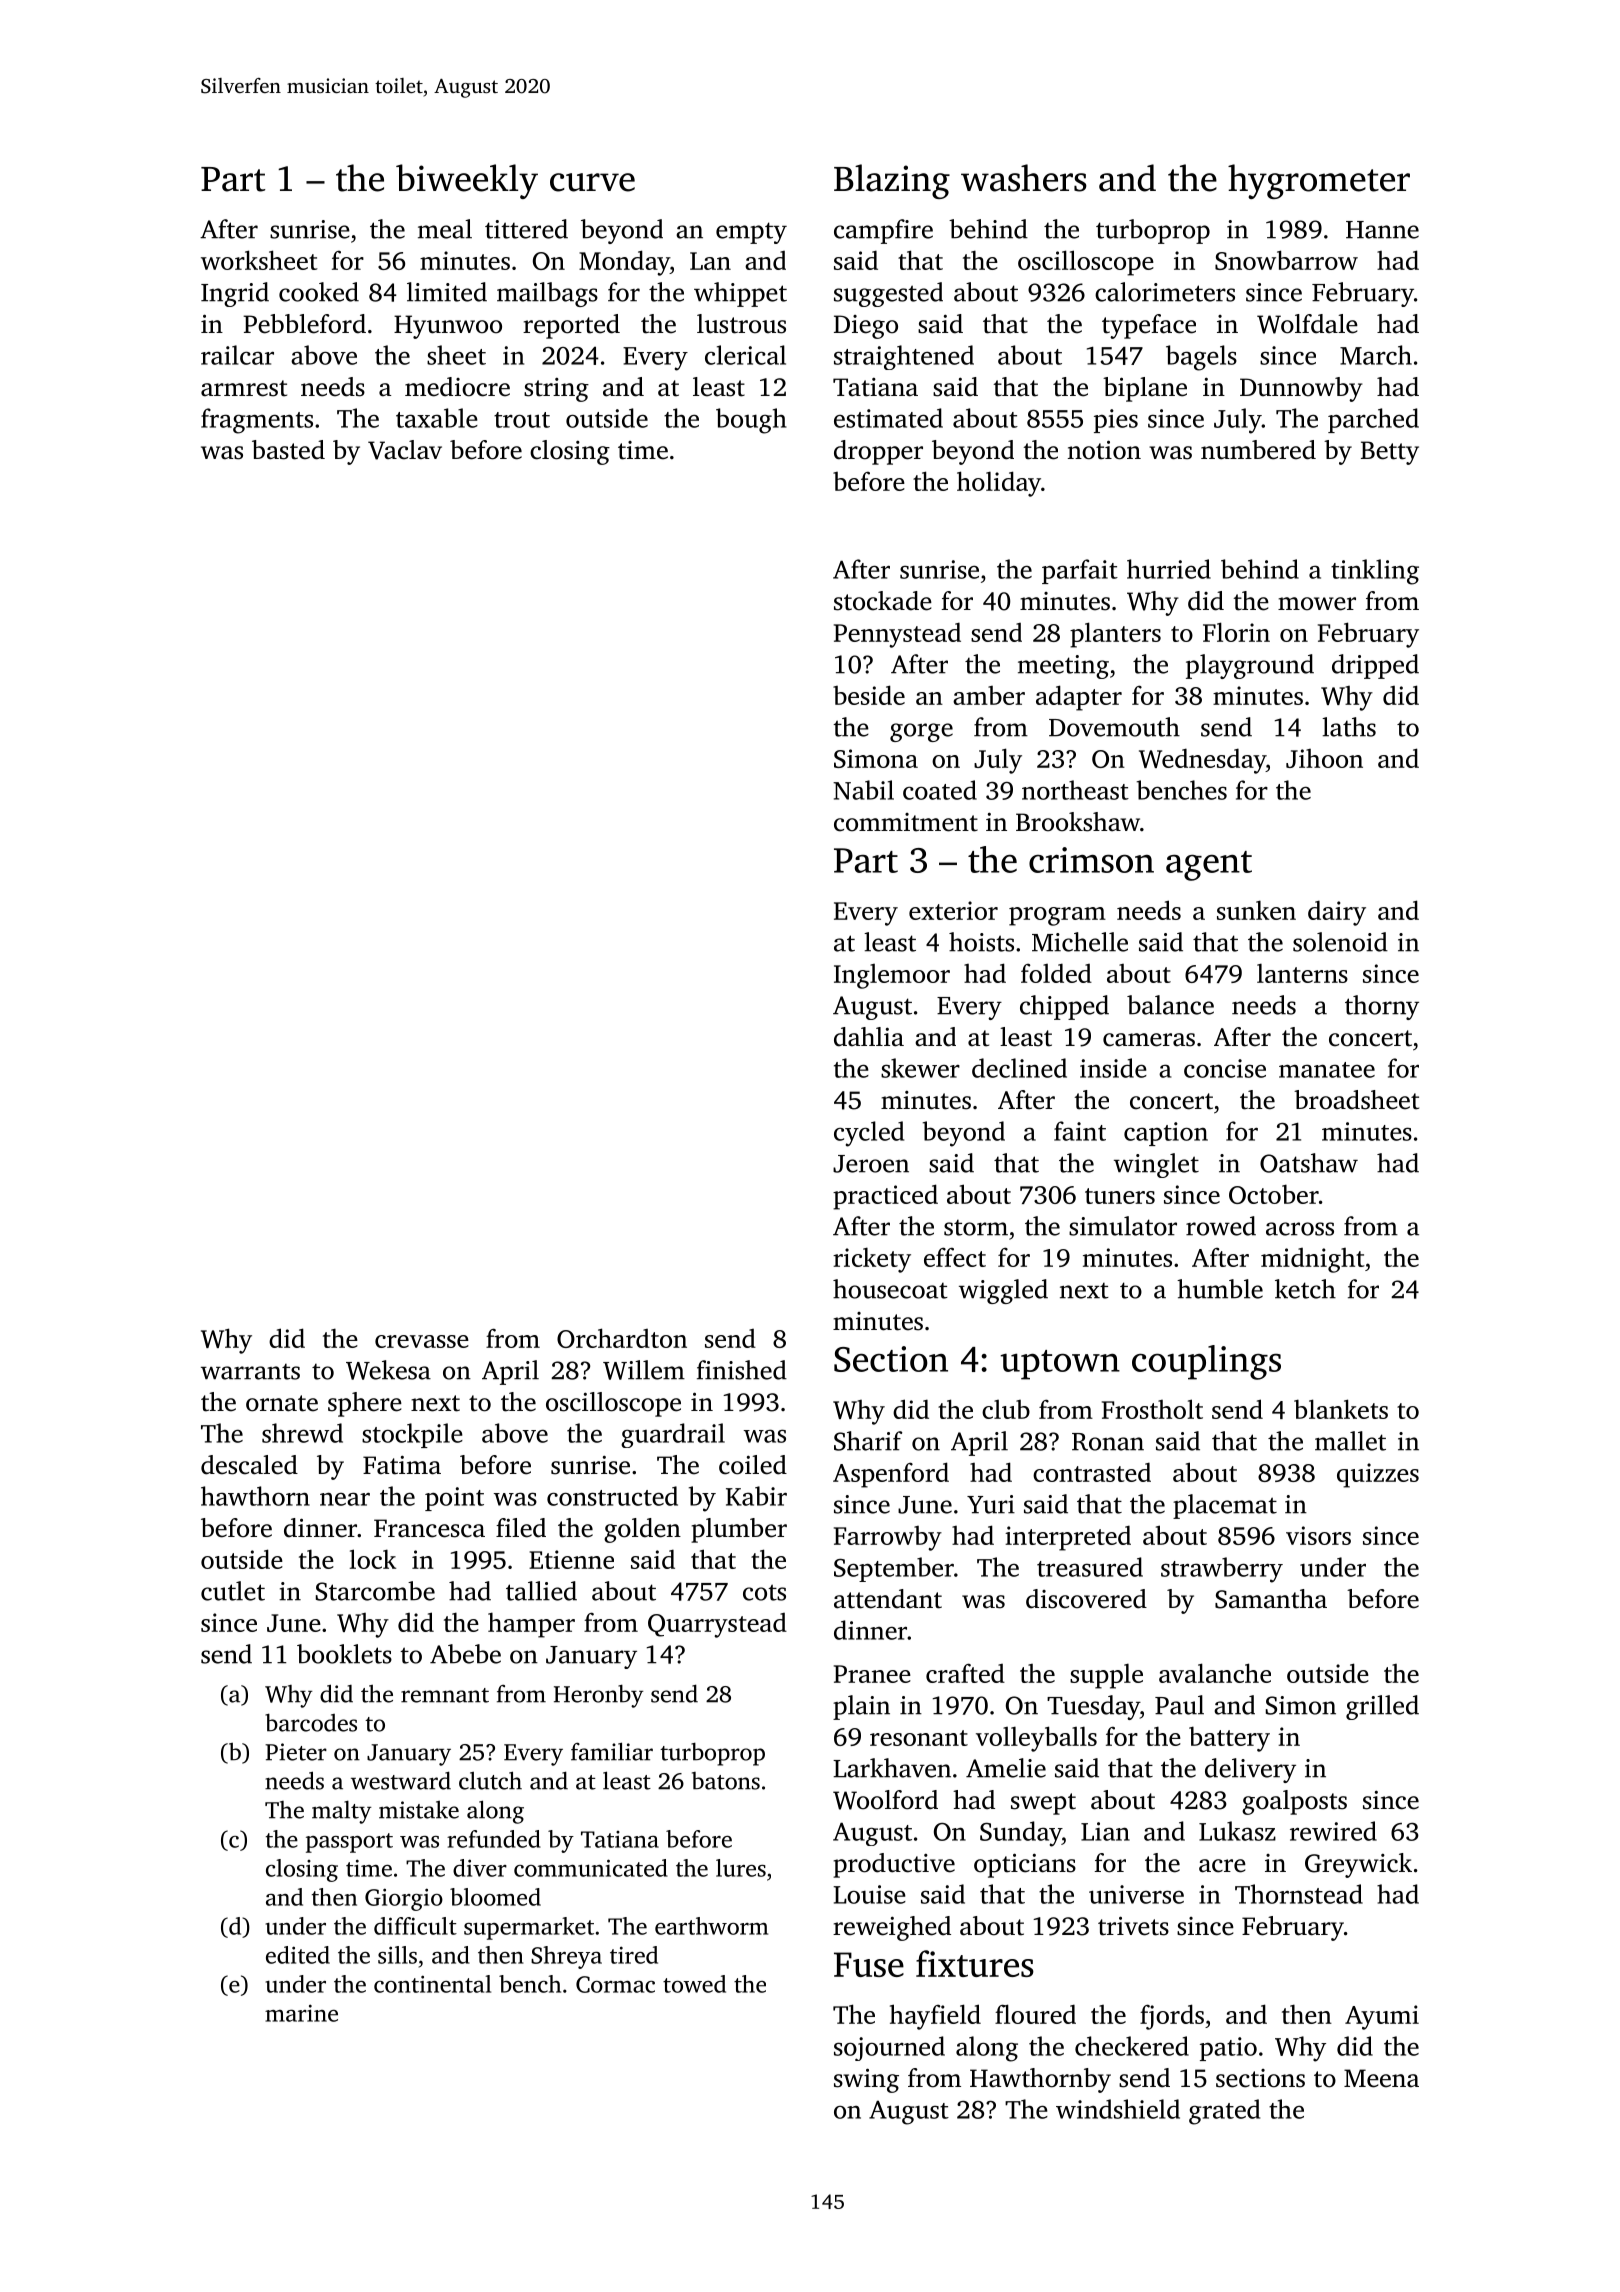 The height and width of the document is (2292, 1620). What do you see at coordinates (304, 324) in the document?
I see `Pebbleford` at bounding box center [304, 324].
